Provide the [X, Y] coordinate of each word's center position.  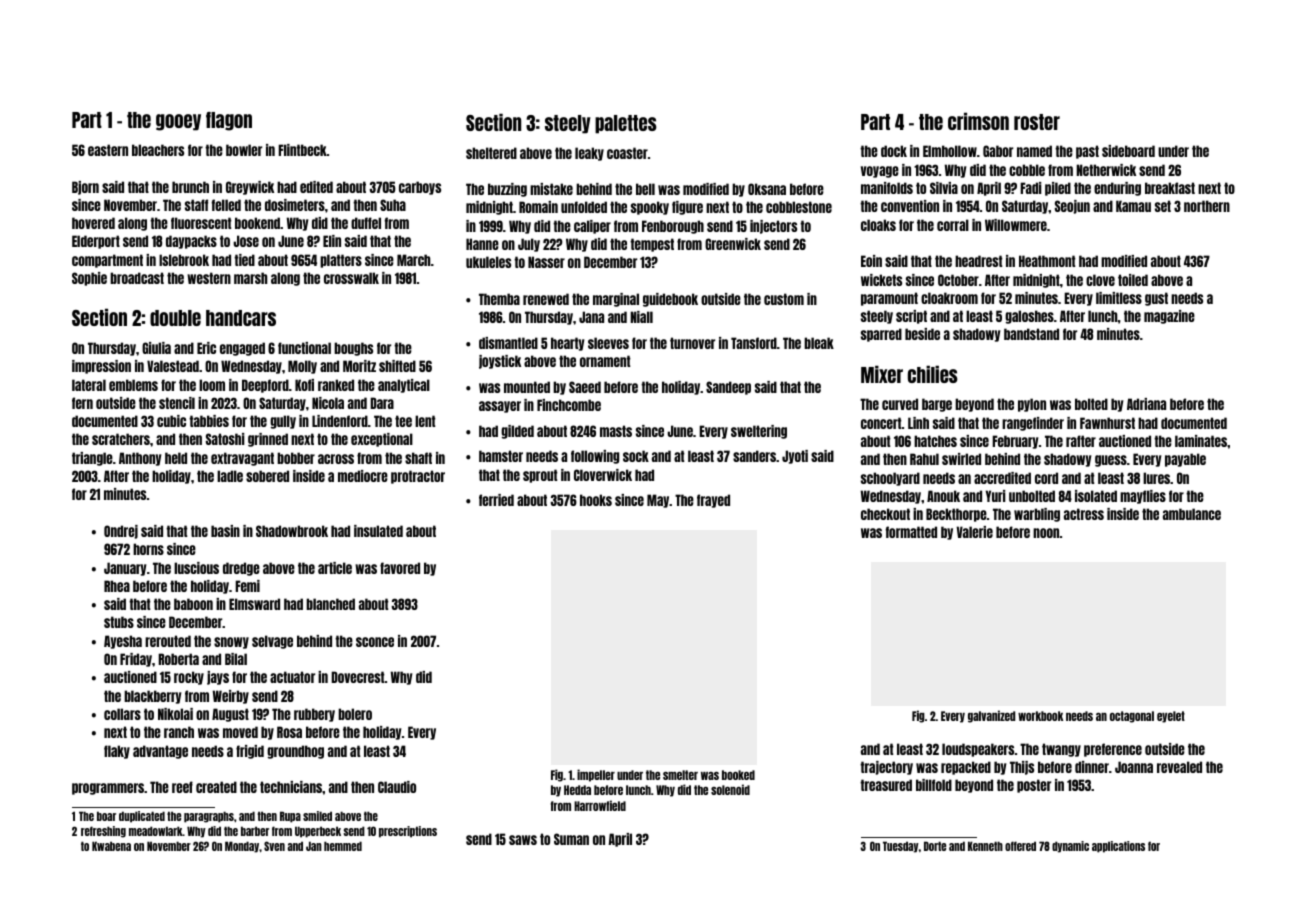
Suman [571, 839]
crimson [978, 121]
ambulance [1192, 514]
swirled [961, 459]
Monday [242, 847]
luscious [196, 568]
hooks [596, 500]
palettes [626, 124]
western [209, 278]
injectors [773, 227]
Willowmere [1016, 225]
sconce [375, 642]
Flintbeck [302, 150]
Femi [247, 586]
